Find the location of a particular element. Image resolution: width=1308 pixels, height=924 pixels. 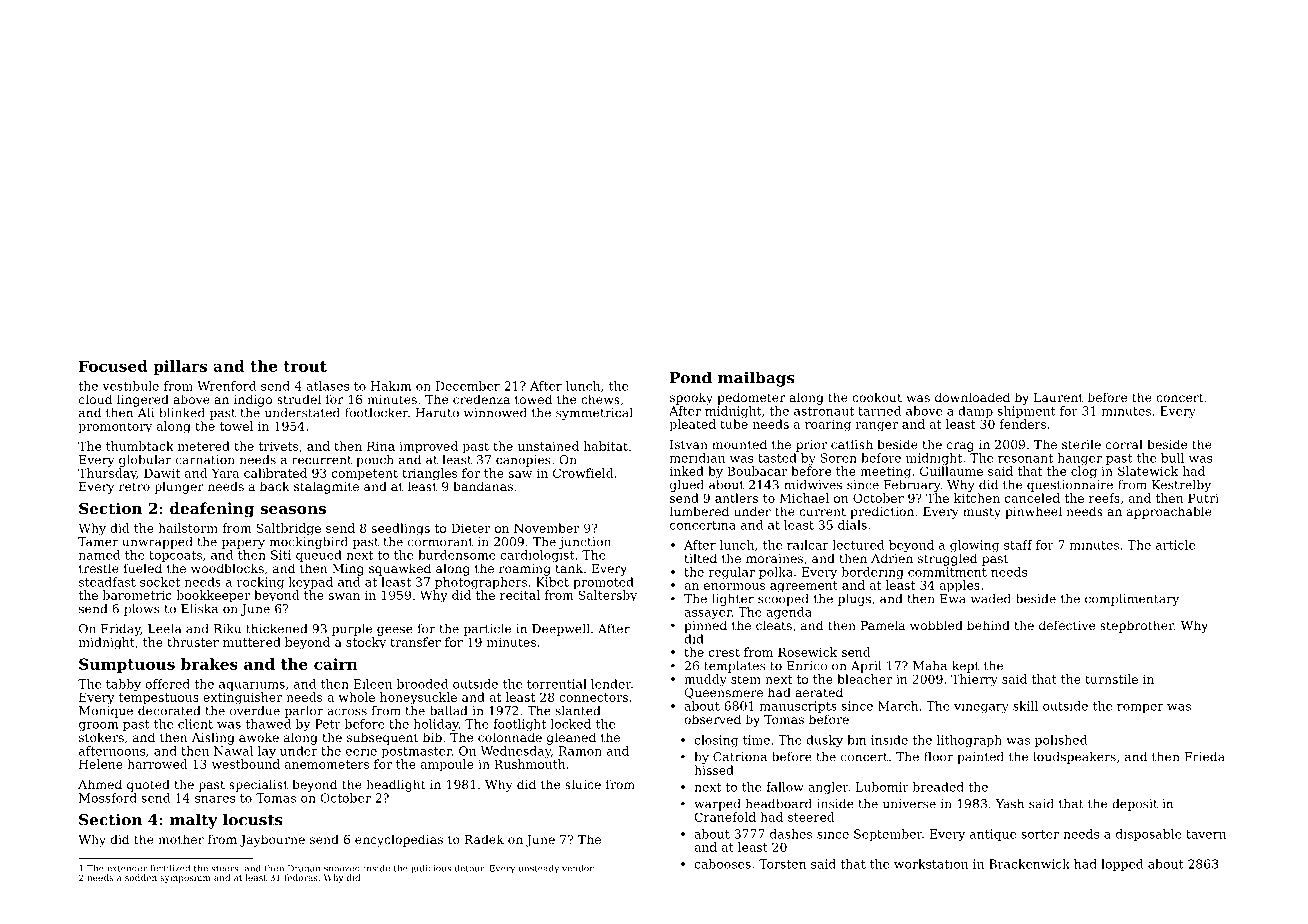

approachable is located at coordinates (1169, 512).
